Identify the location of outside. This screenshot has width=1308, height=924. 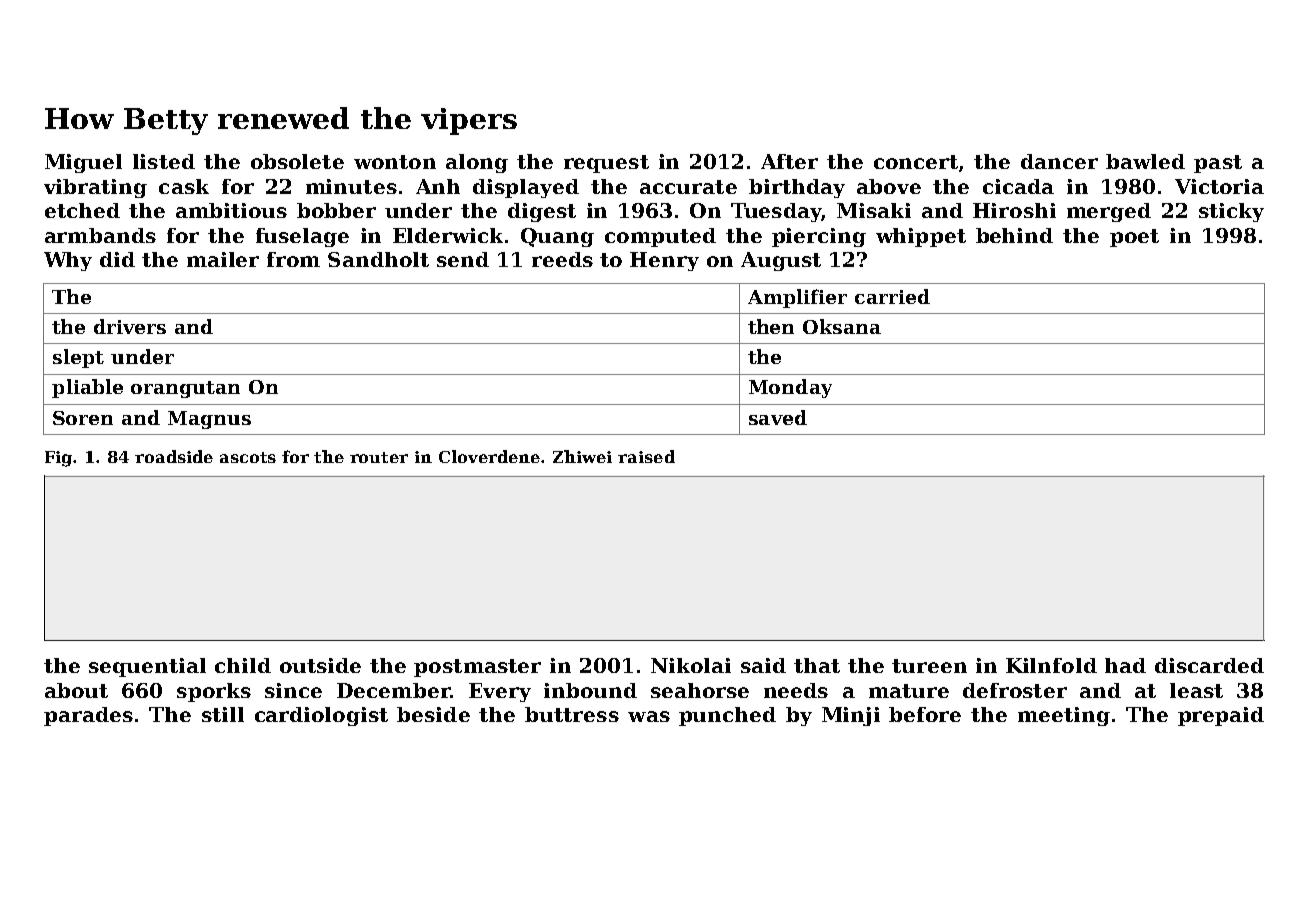
(320, 665).
